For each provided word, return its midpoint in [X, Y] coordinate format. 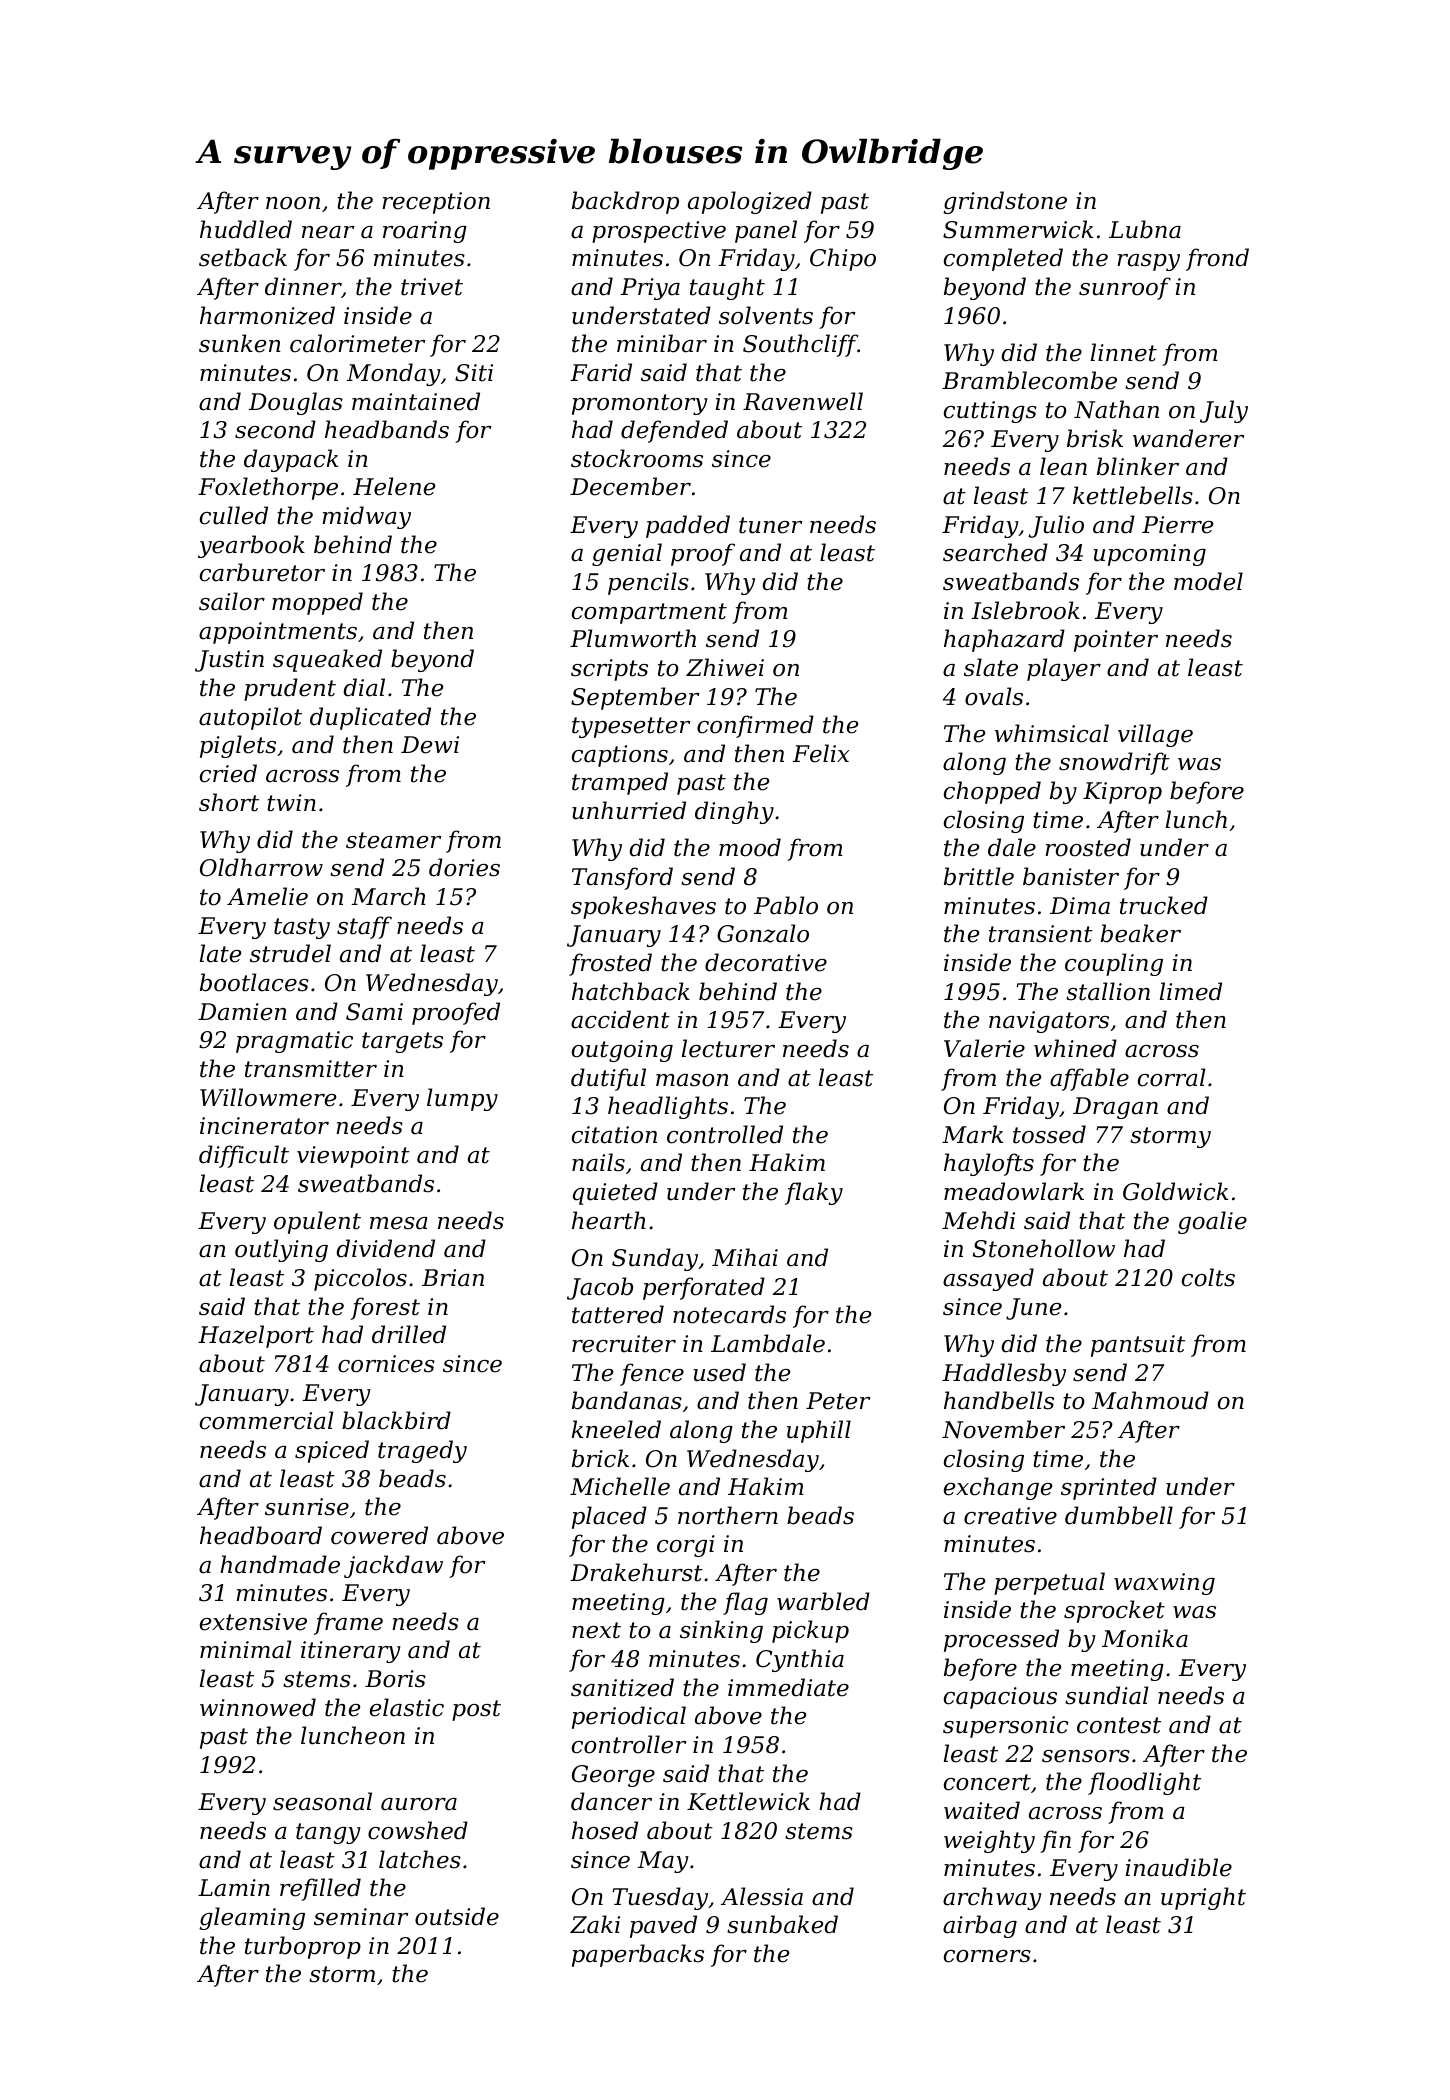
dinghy [734, 812]
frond [1217, 259]
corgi [686, 1546]
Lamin [234, 1888]
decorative [766, 962]
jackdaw [393, 1566]
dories [464, 867]
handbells [999, 1400]
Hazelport [256, 1336]
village [1155, 735]
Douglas [295, 403]
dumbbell [1119, 1515]
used [720, 1372]
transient [1041, 934]
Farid [601, 372]
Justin [229, 661]
